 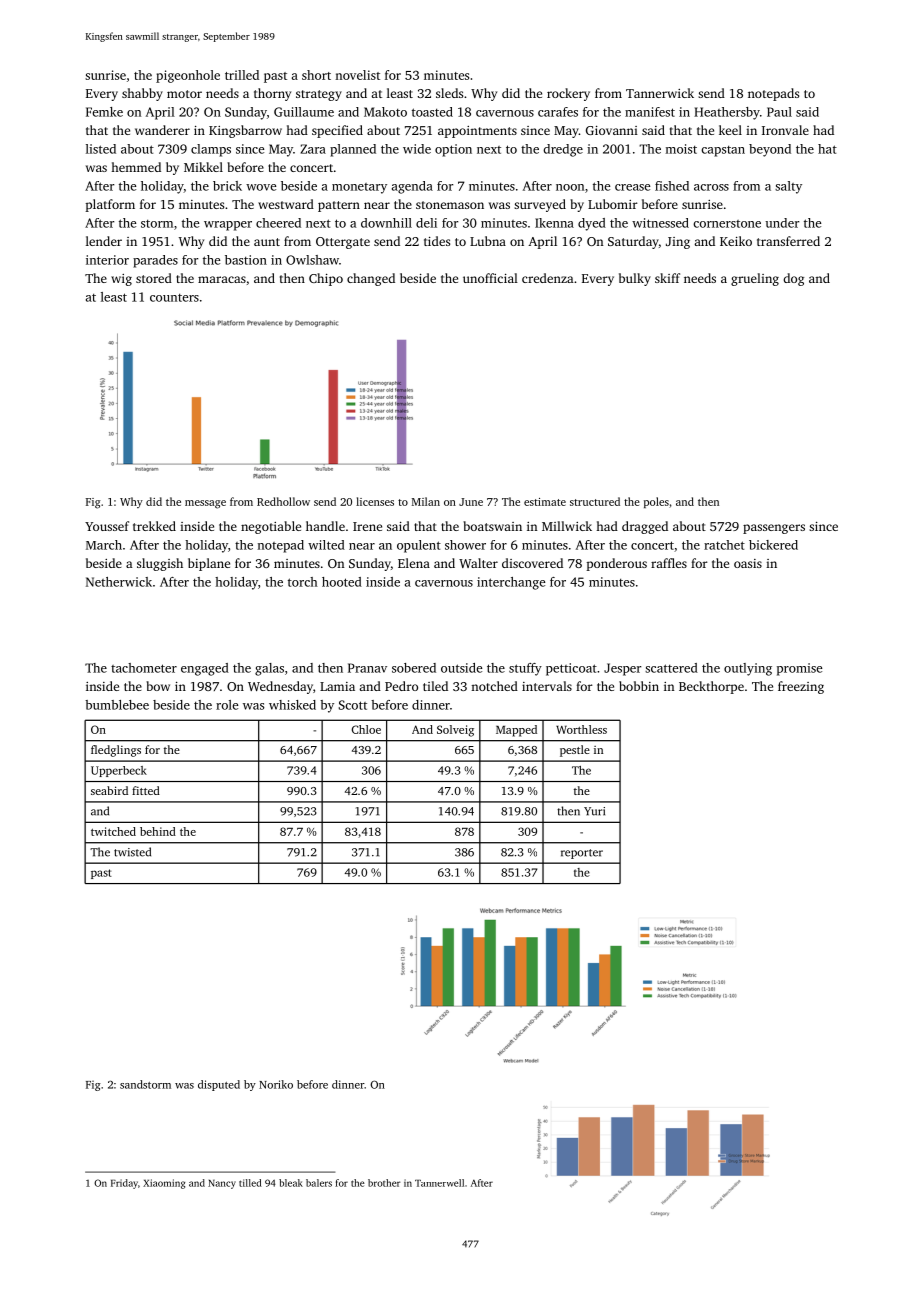 I want to click on Tannerwell, so click(x=439, y=1183).
